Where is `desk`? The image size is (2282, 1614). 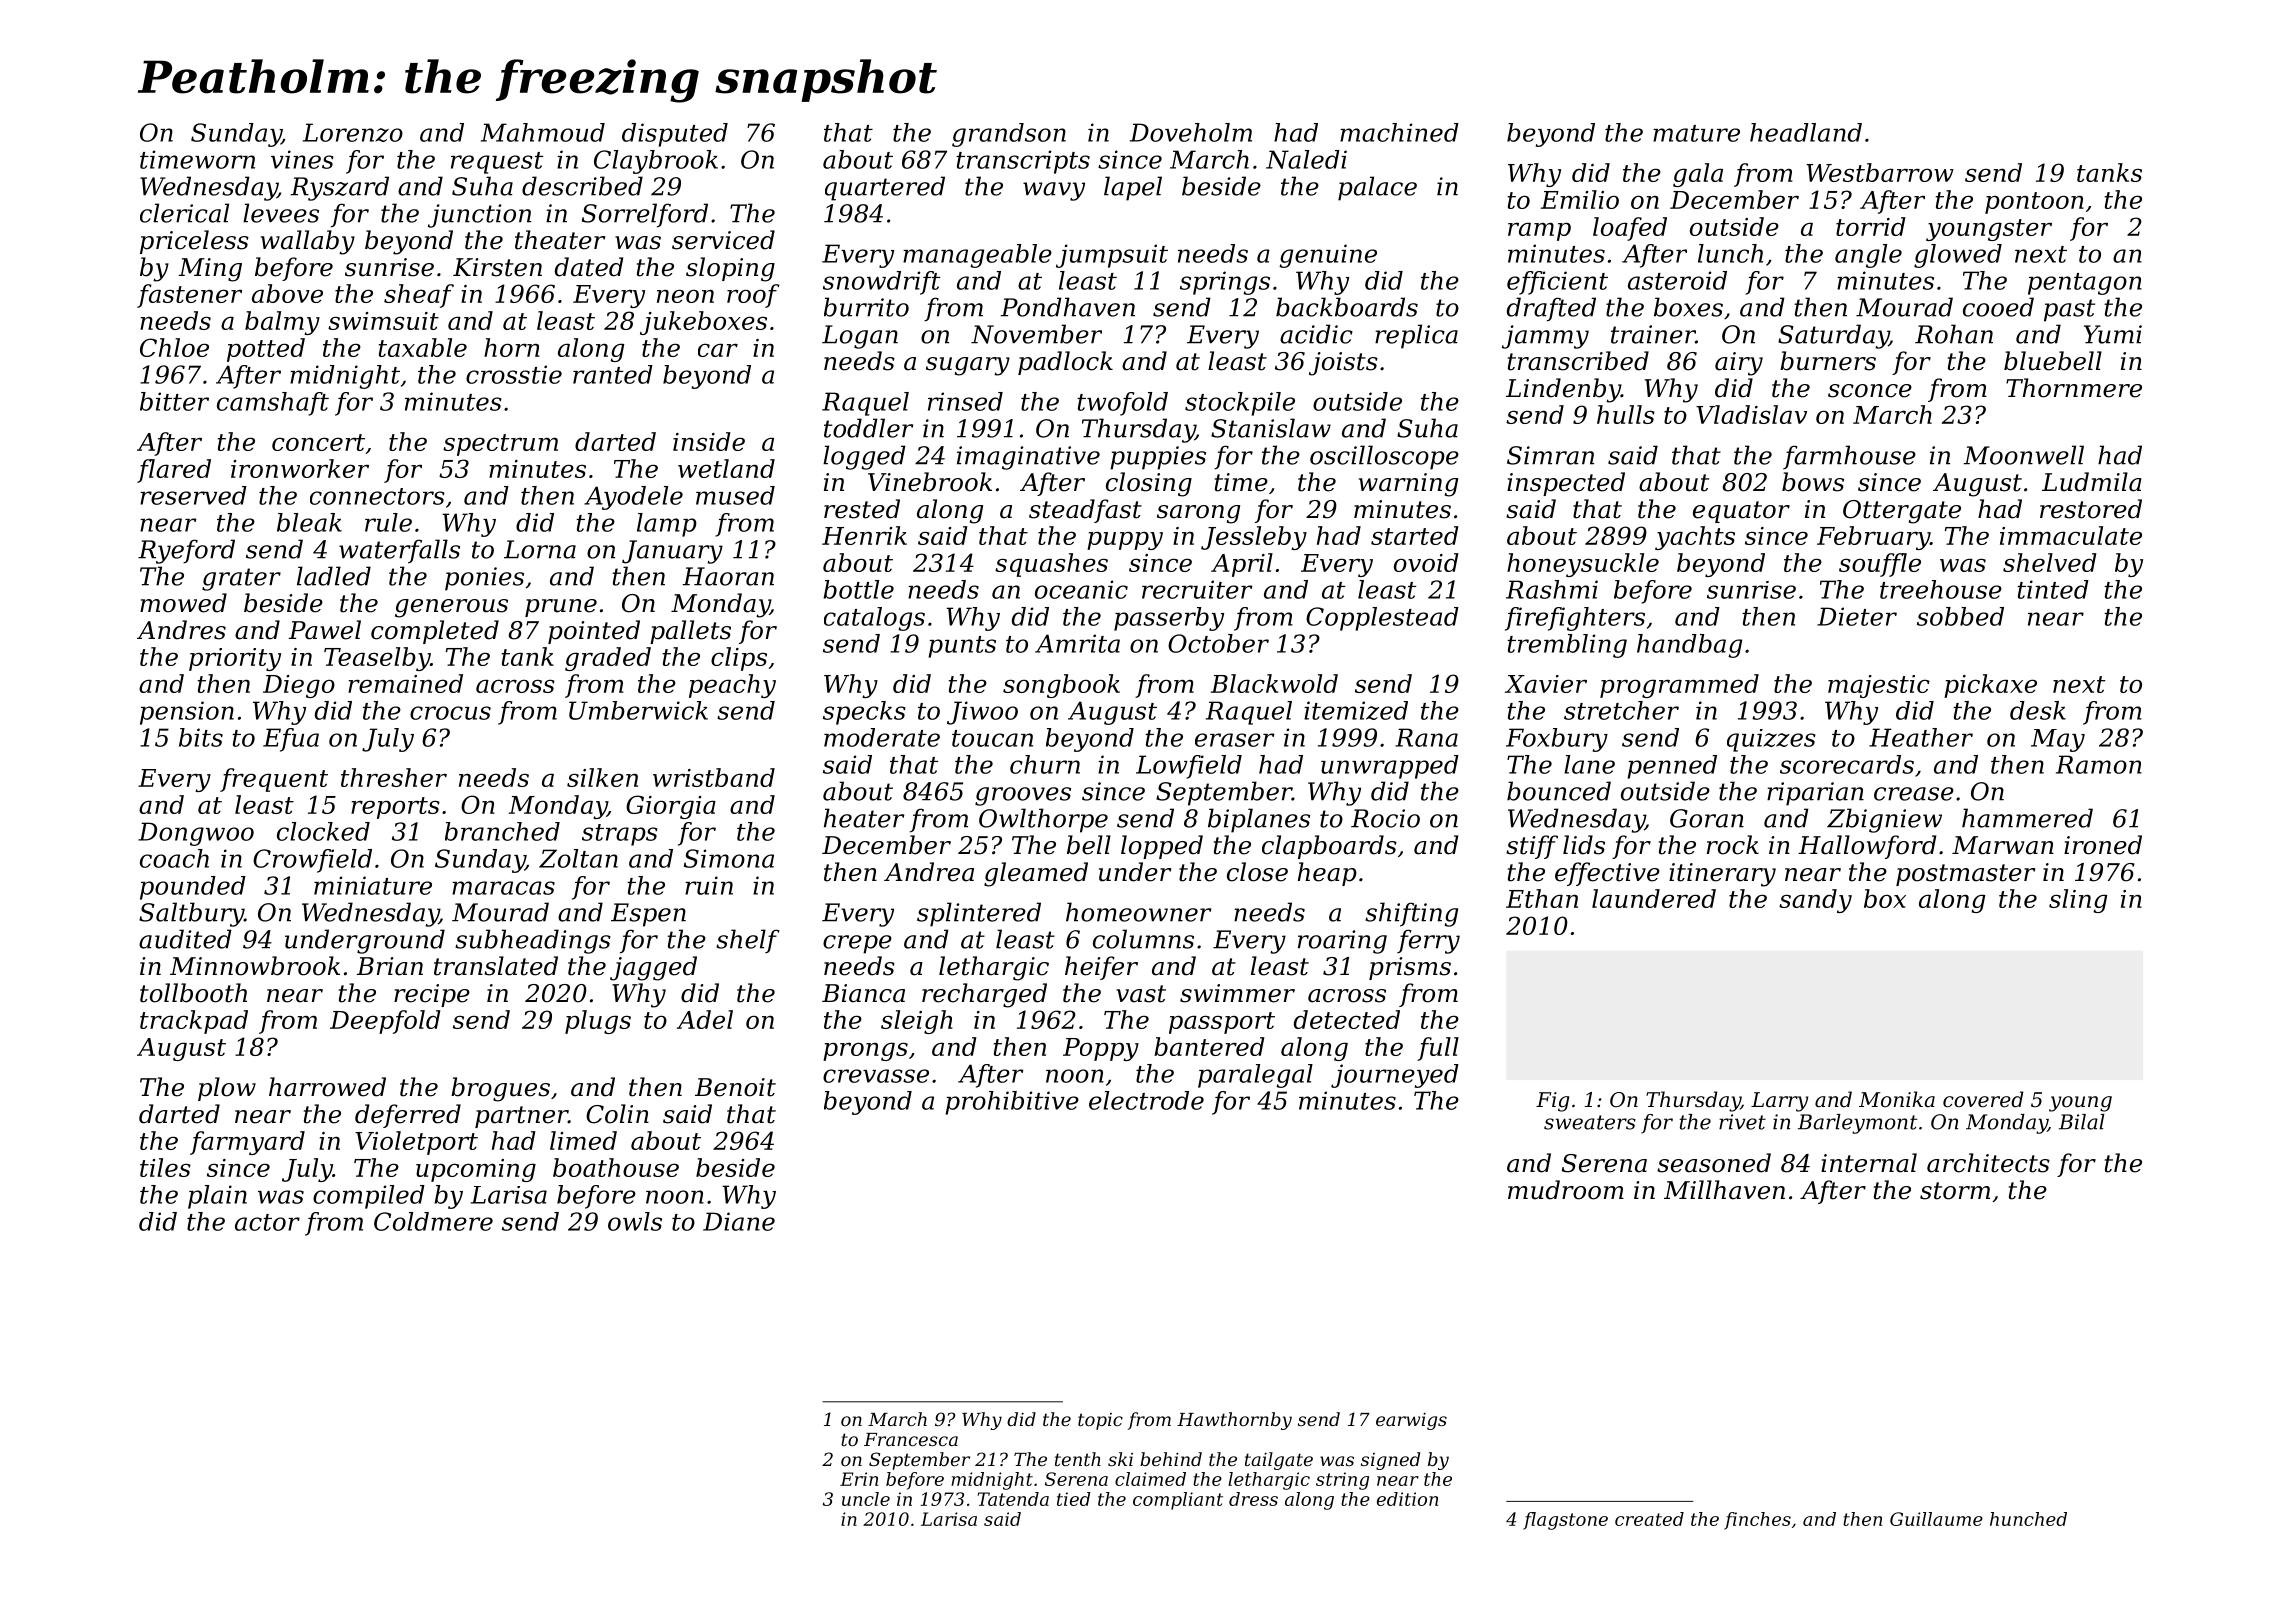 desk is located at coordinates (2038, 710).
